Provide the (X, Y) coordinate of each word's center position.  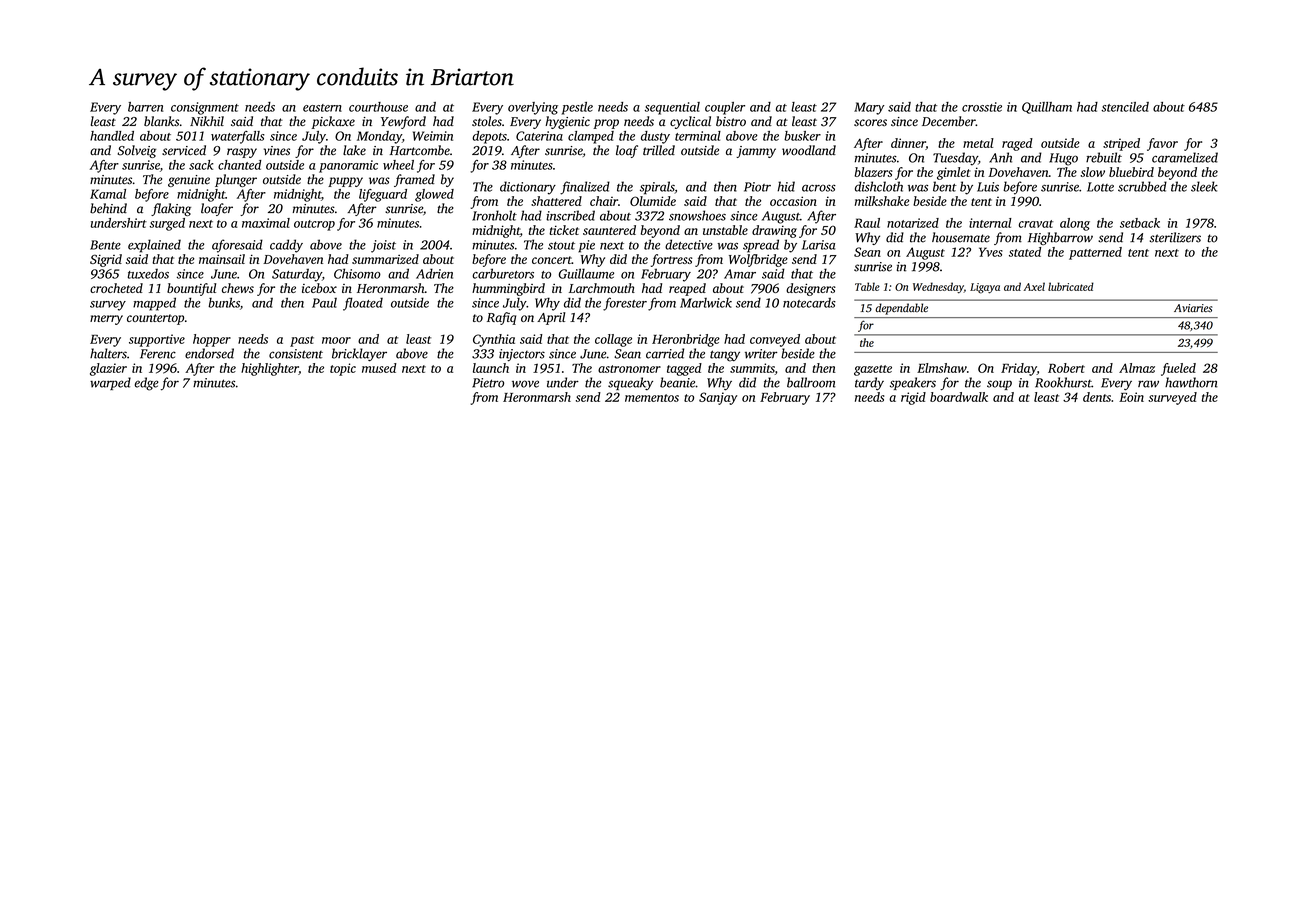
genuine (189, 181)
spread (761, 246)
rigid (913, 398)
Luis (988, 187)
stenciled (1125, 107)
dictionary (528, 188)
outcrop (314, 225)
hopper (212, 340)
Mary (869, 108)
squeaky (630, 384)
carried (665, 353)
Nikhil (207, 121)
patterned (1095, 253)
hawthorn (1191, 382)
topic (343, 369)
